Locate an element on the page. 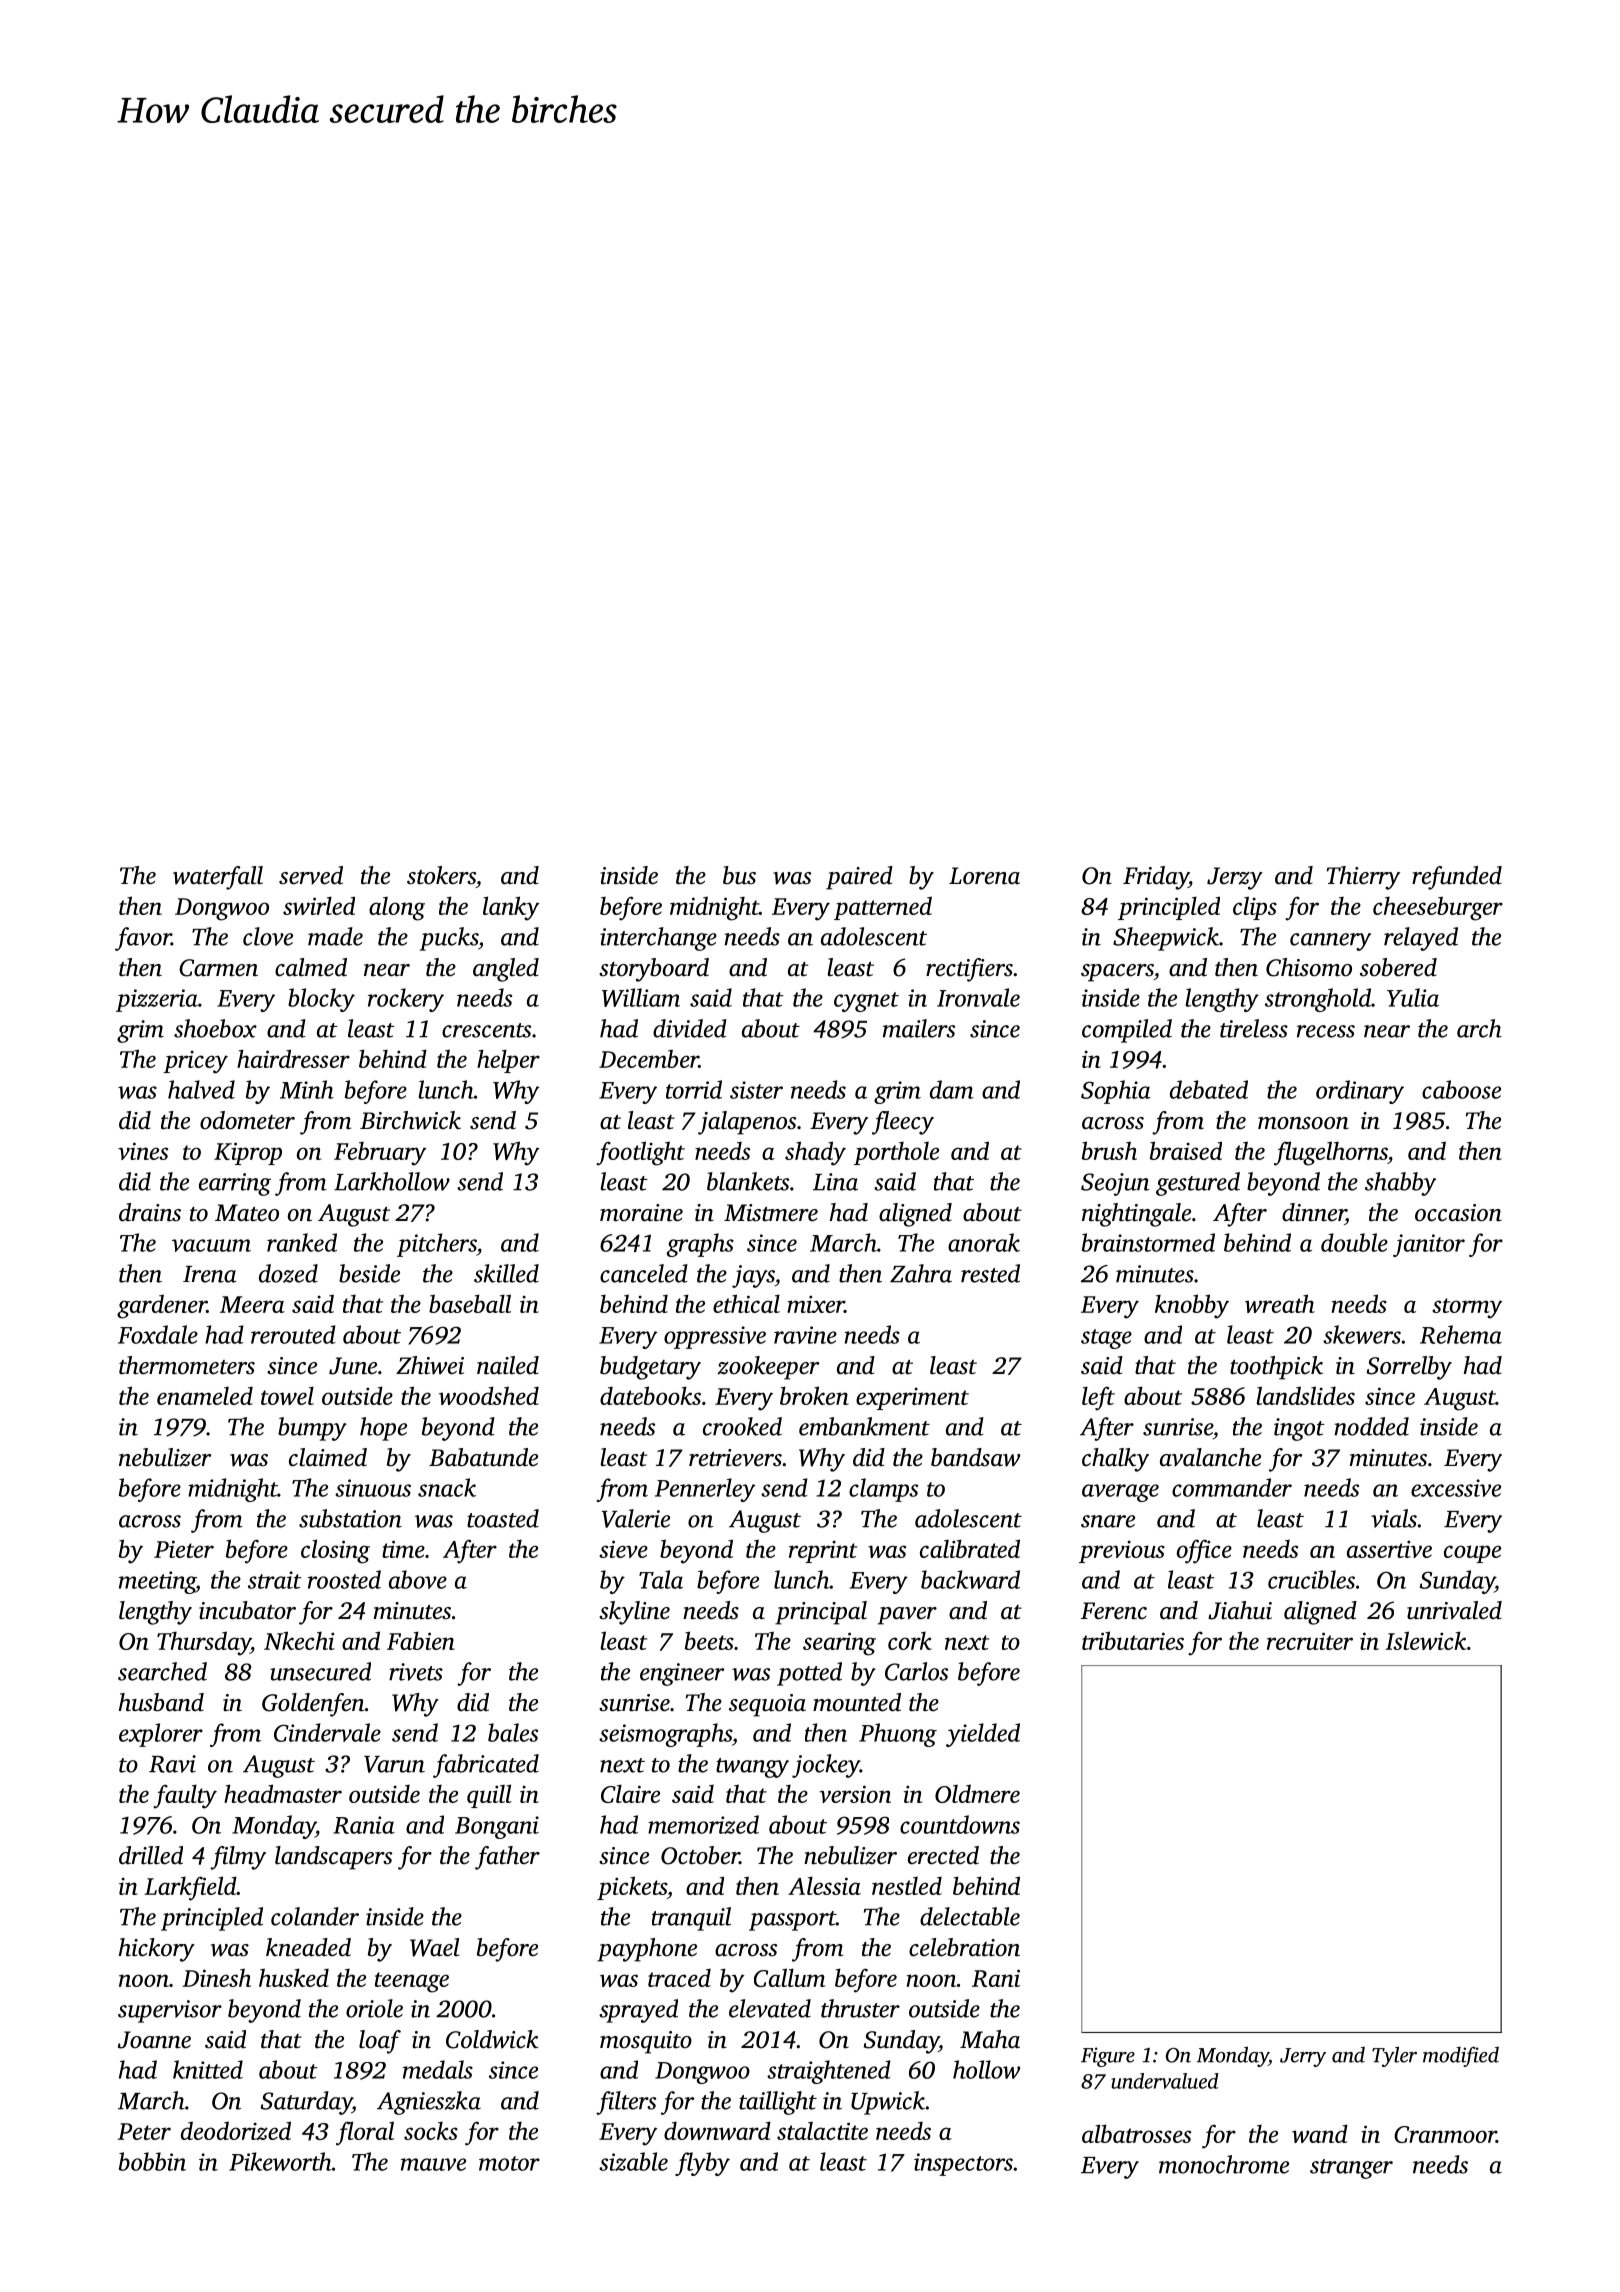 The image size is (1620, 2292). stage is located at coordinates (1106, 1339).
